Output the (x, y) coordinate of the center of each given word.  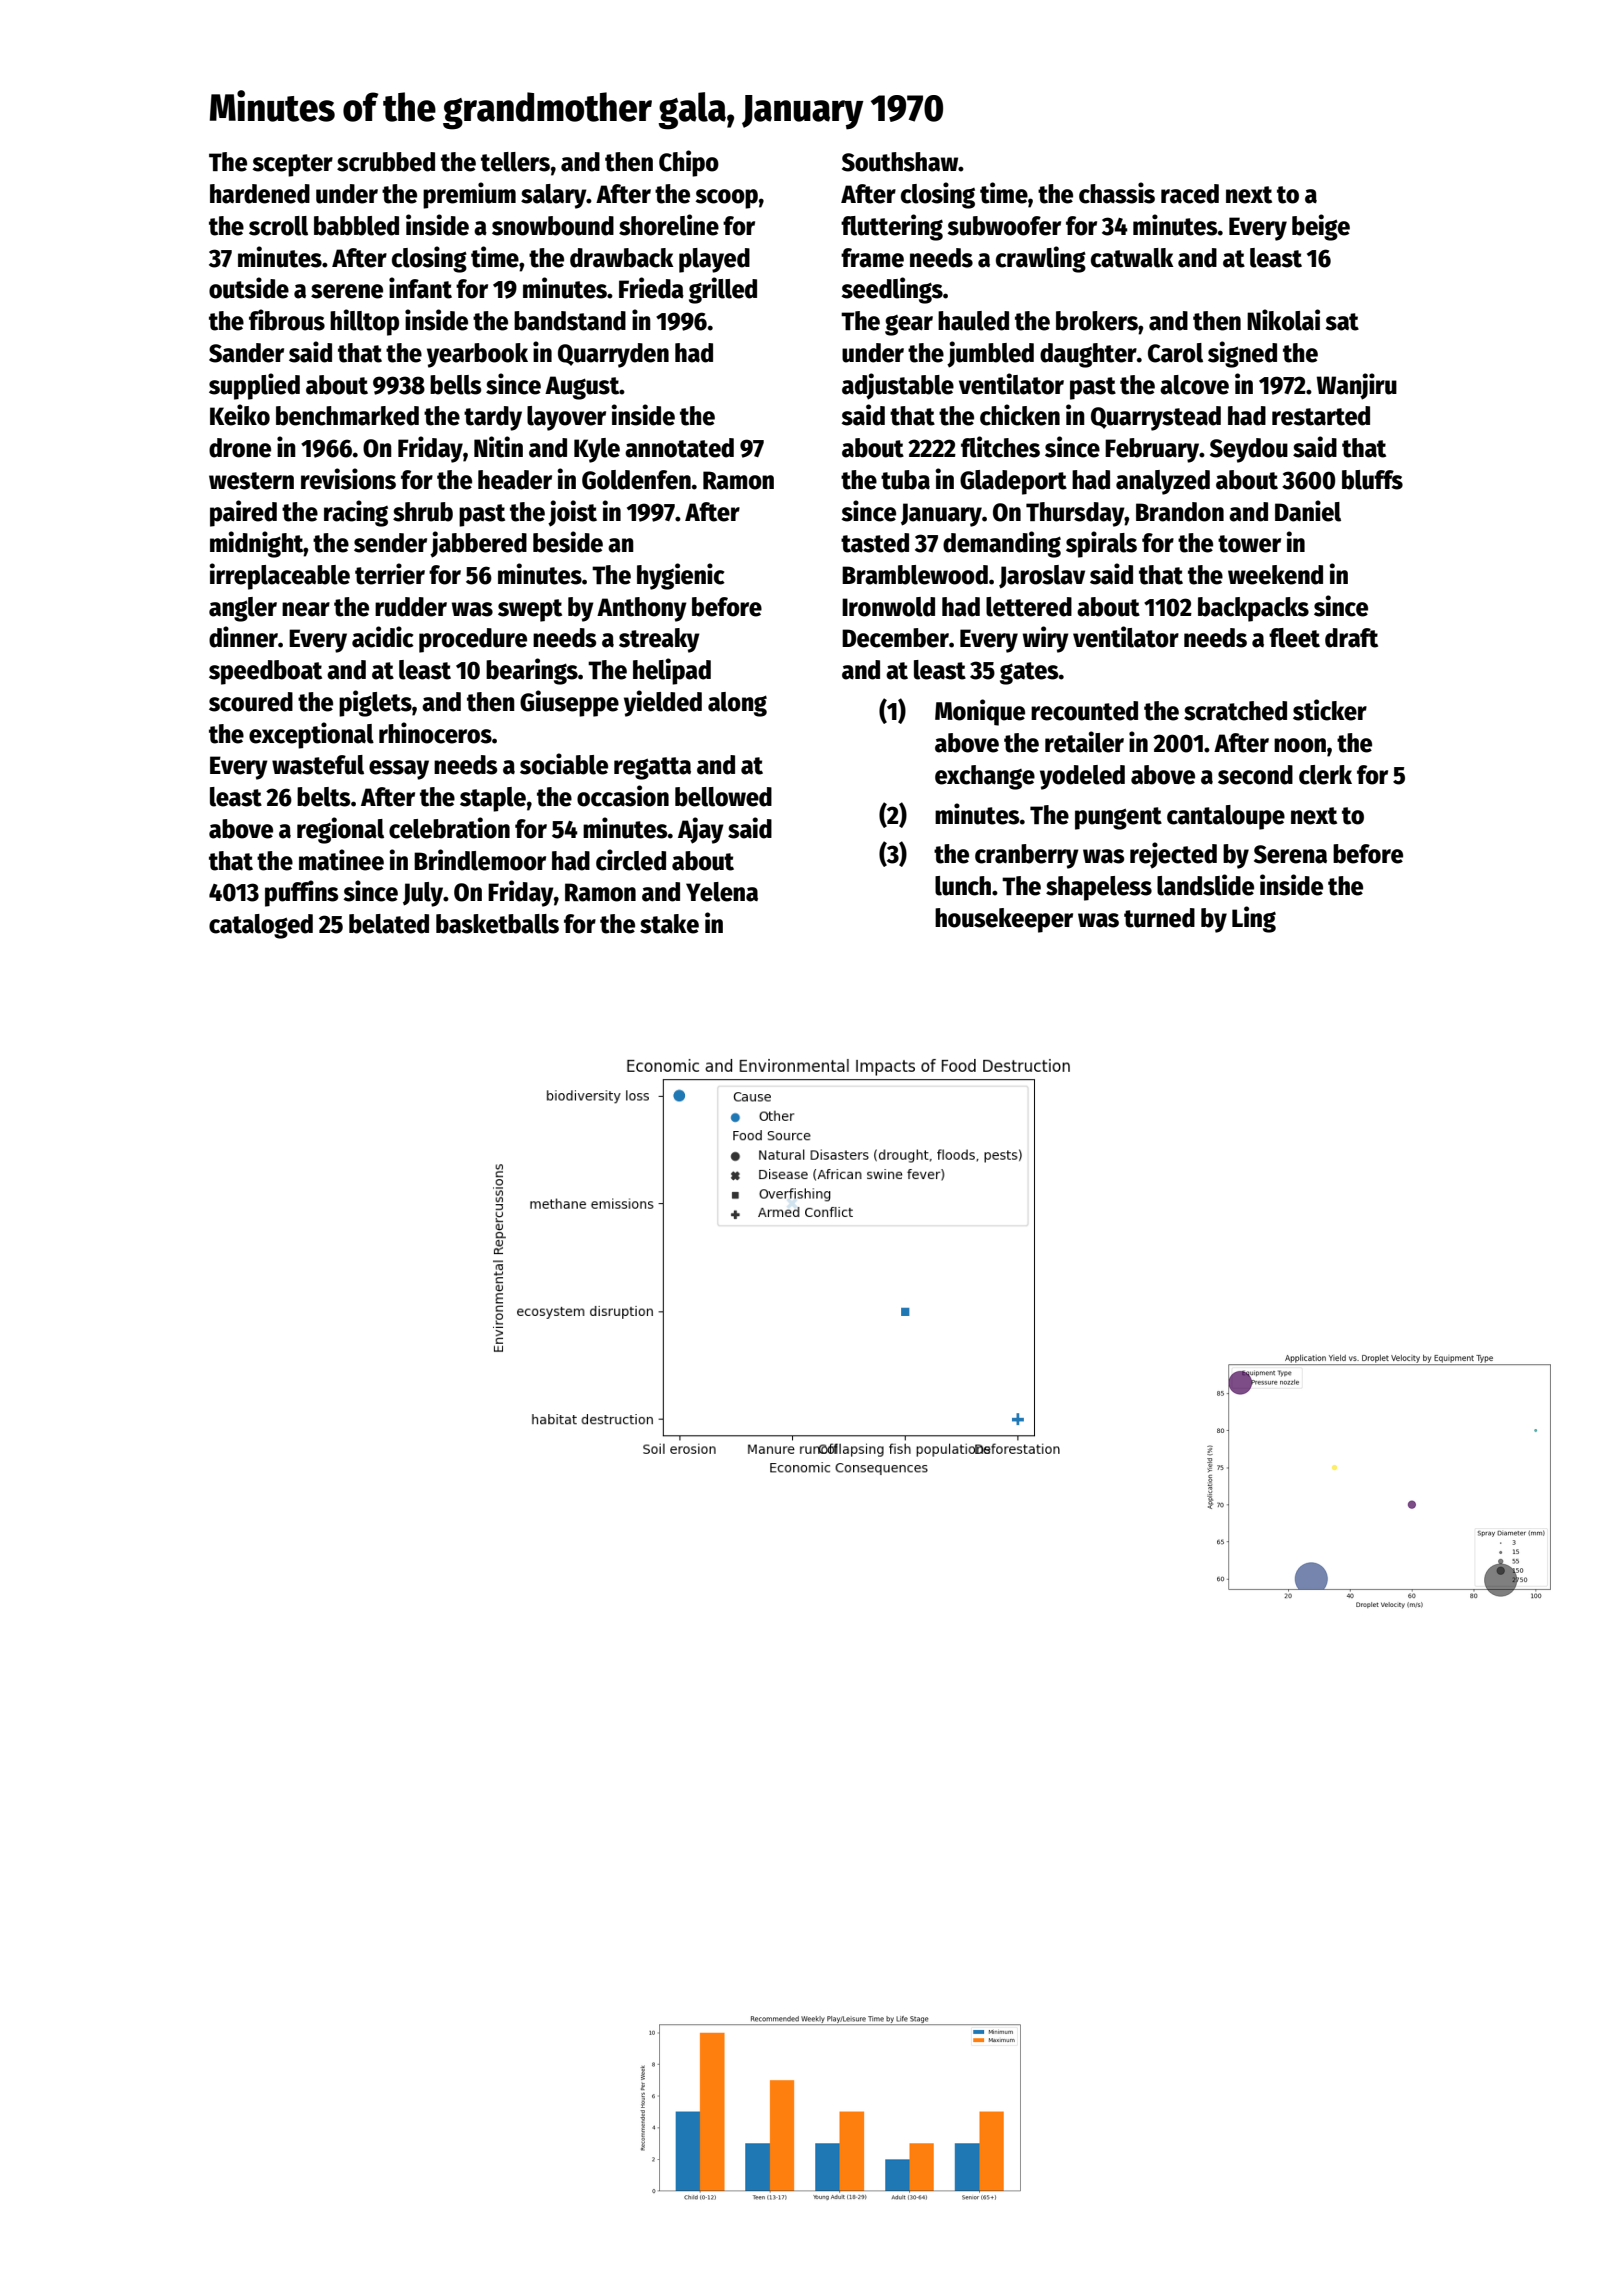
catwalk (1132, 258)
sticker (1330, 710)
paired (243, 513)
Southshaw (900, 162)
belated (389, 924)
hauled (973, 321)
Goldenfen (636, 480)
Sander (246, 353)
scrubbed (386, 162)
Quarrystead (1156, 418)
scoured (251, 702)
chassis (1117, 193)
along (737, 704)
